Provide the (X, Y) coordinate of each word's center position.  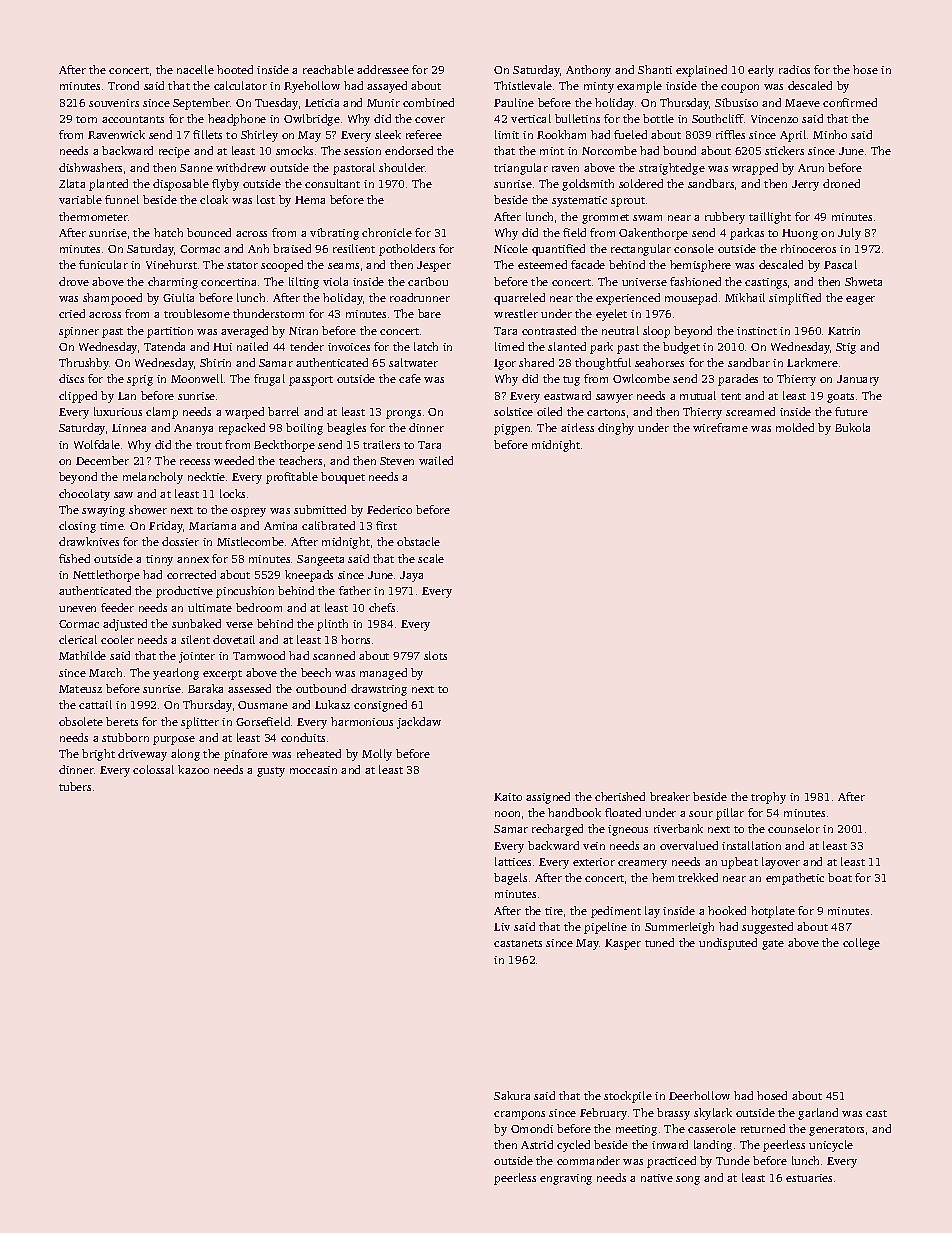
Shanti (655, 69)
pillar (730, 814)
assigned (548, 798)
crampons (519, 1115)
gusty (271, 772)
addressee (383, 69)
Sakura (512, 1095)
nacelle (195, 69)
